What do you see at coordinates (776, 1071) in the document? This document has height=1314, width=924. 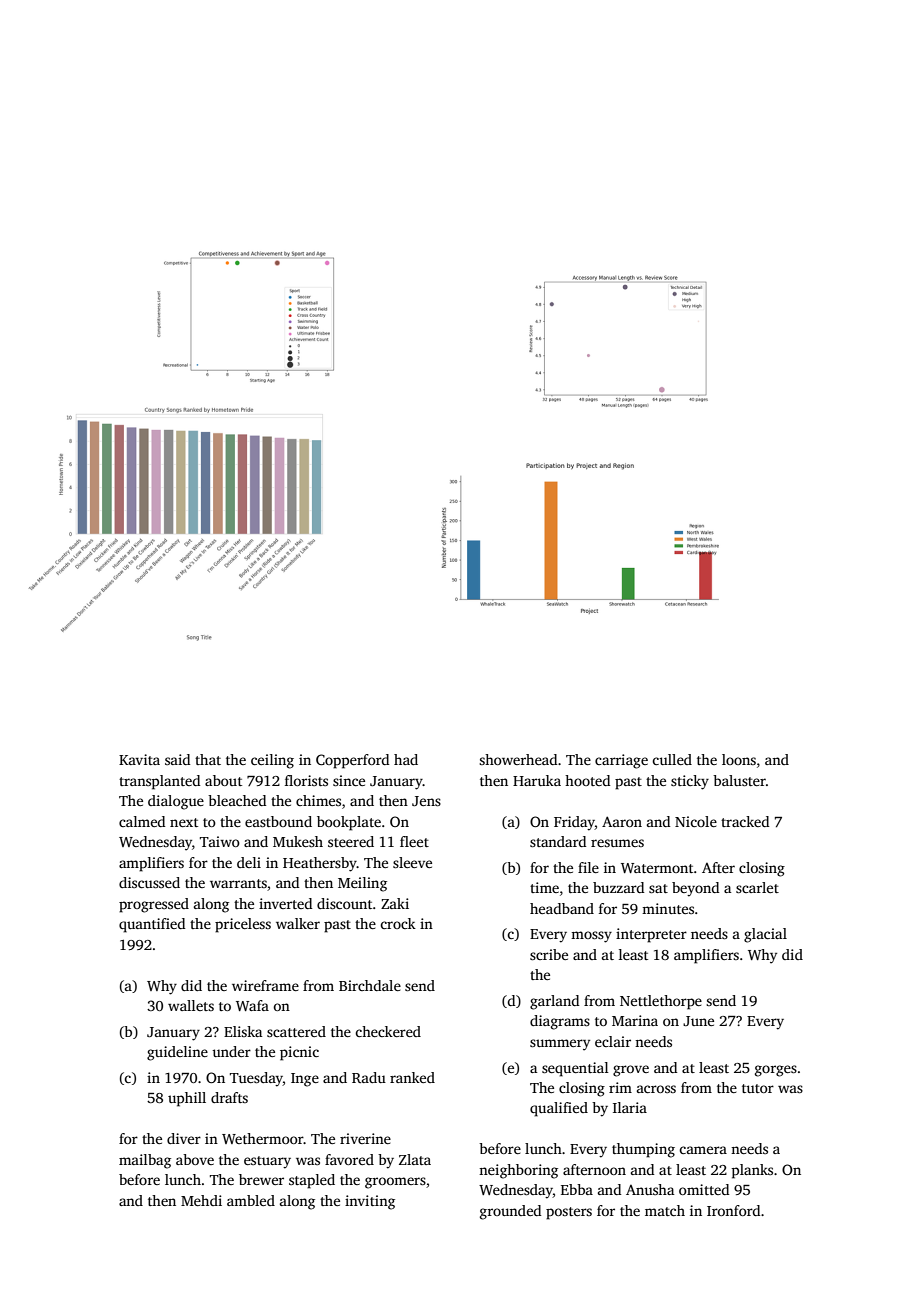 I see `gorges` at bounding box center [776, 1071].
